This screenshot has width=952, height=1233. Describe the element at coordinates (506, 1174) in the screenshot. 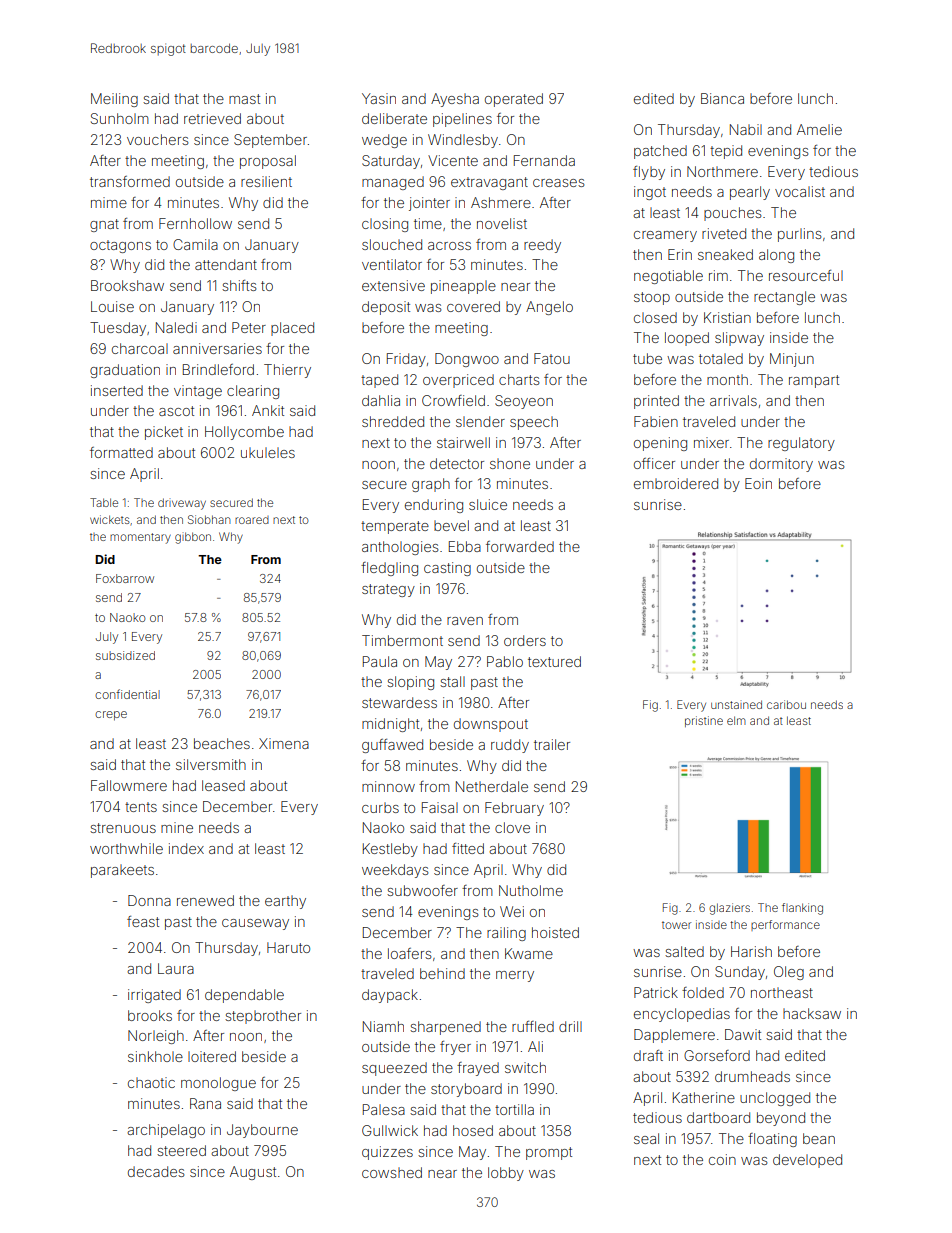

I see `lobby` at that location.
